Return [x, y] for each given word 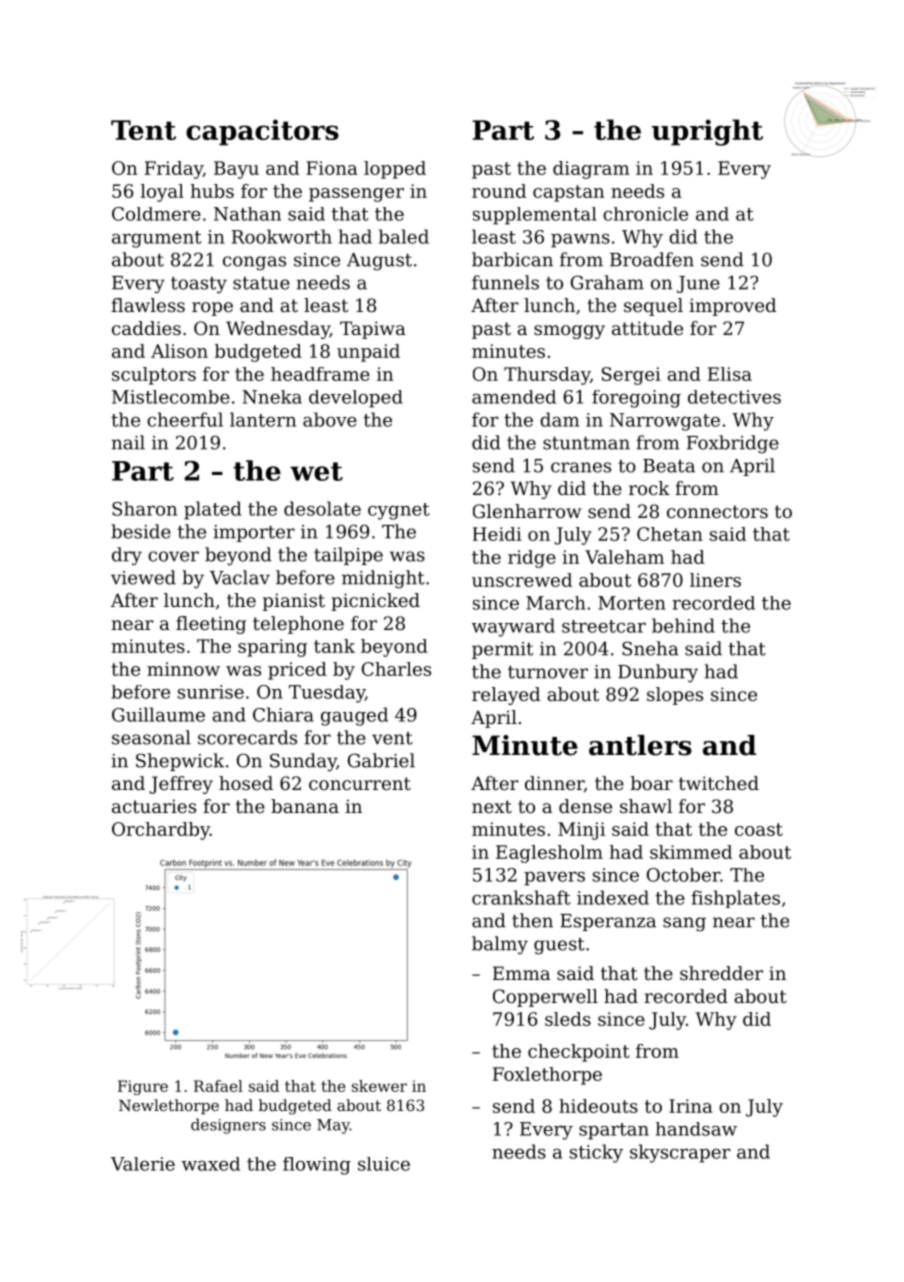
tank [334, 646]
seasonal [151, 737]
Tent [143, 130]
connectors [717, 511]
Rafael [218, 1086]
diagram [591, 170]
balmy [500, 945]
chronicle [645, 214]
